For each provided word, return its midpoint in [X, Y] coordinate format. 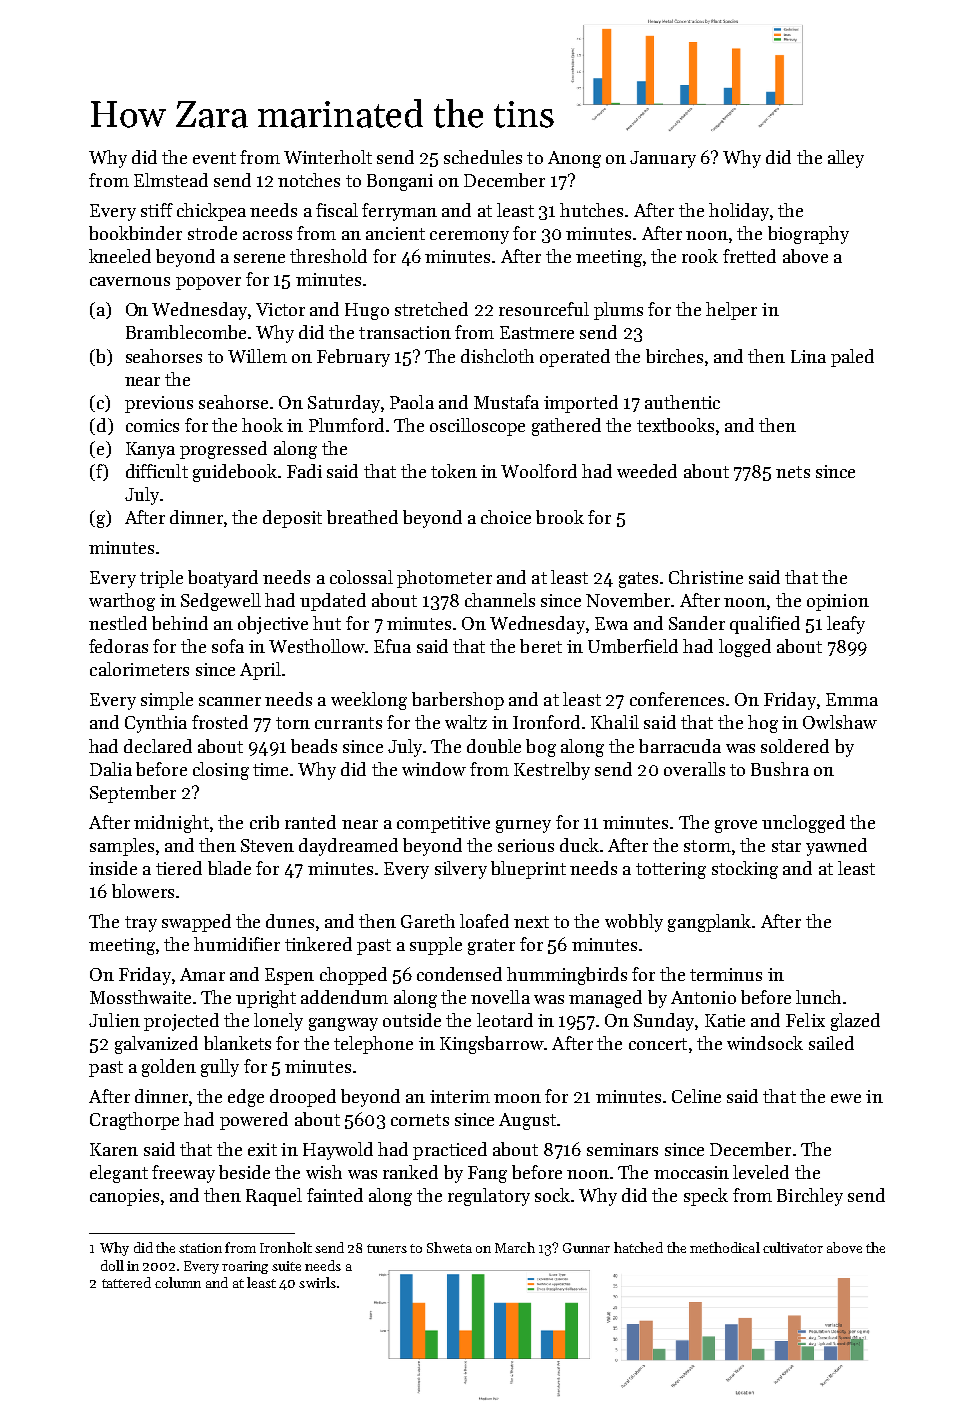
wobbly [634, 923]
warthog [122, 602]
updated [333, 602]
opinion [838, 602]
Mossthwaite [140, 997]
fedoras [118, 646]
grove [736, 826]
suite [286, 1266]
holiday [739, 212]
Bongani [400, 182]
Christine [706, 577]
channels [500, 600]
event [214, 158]
